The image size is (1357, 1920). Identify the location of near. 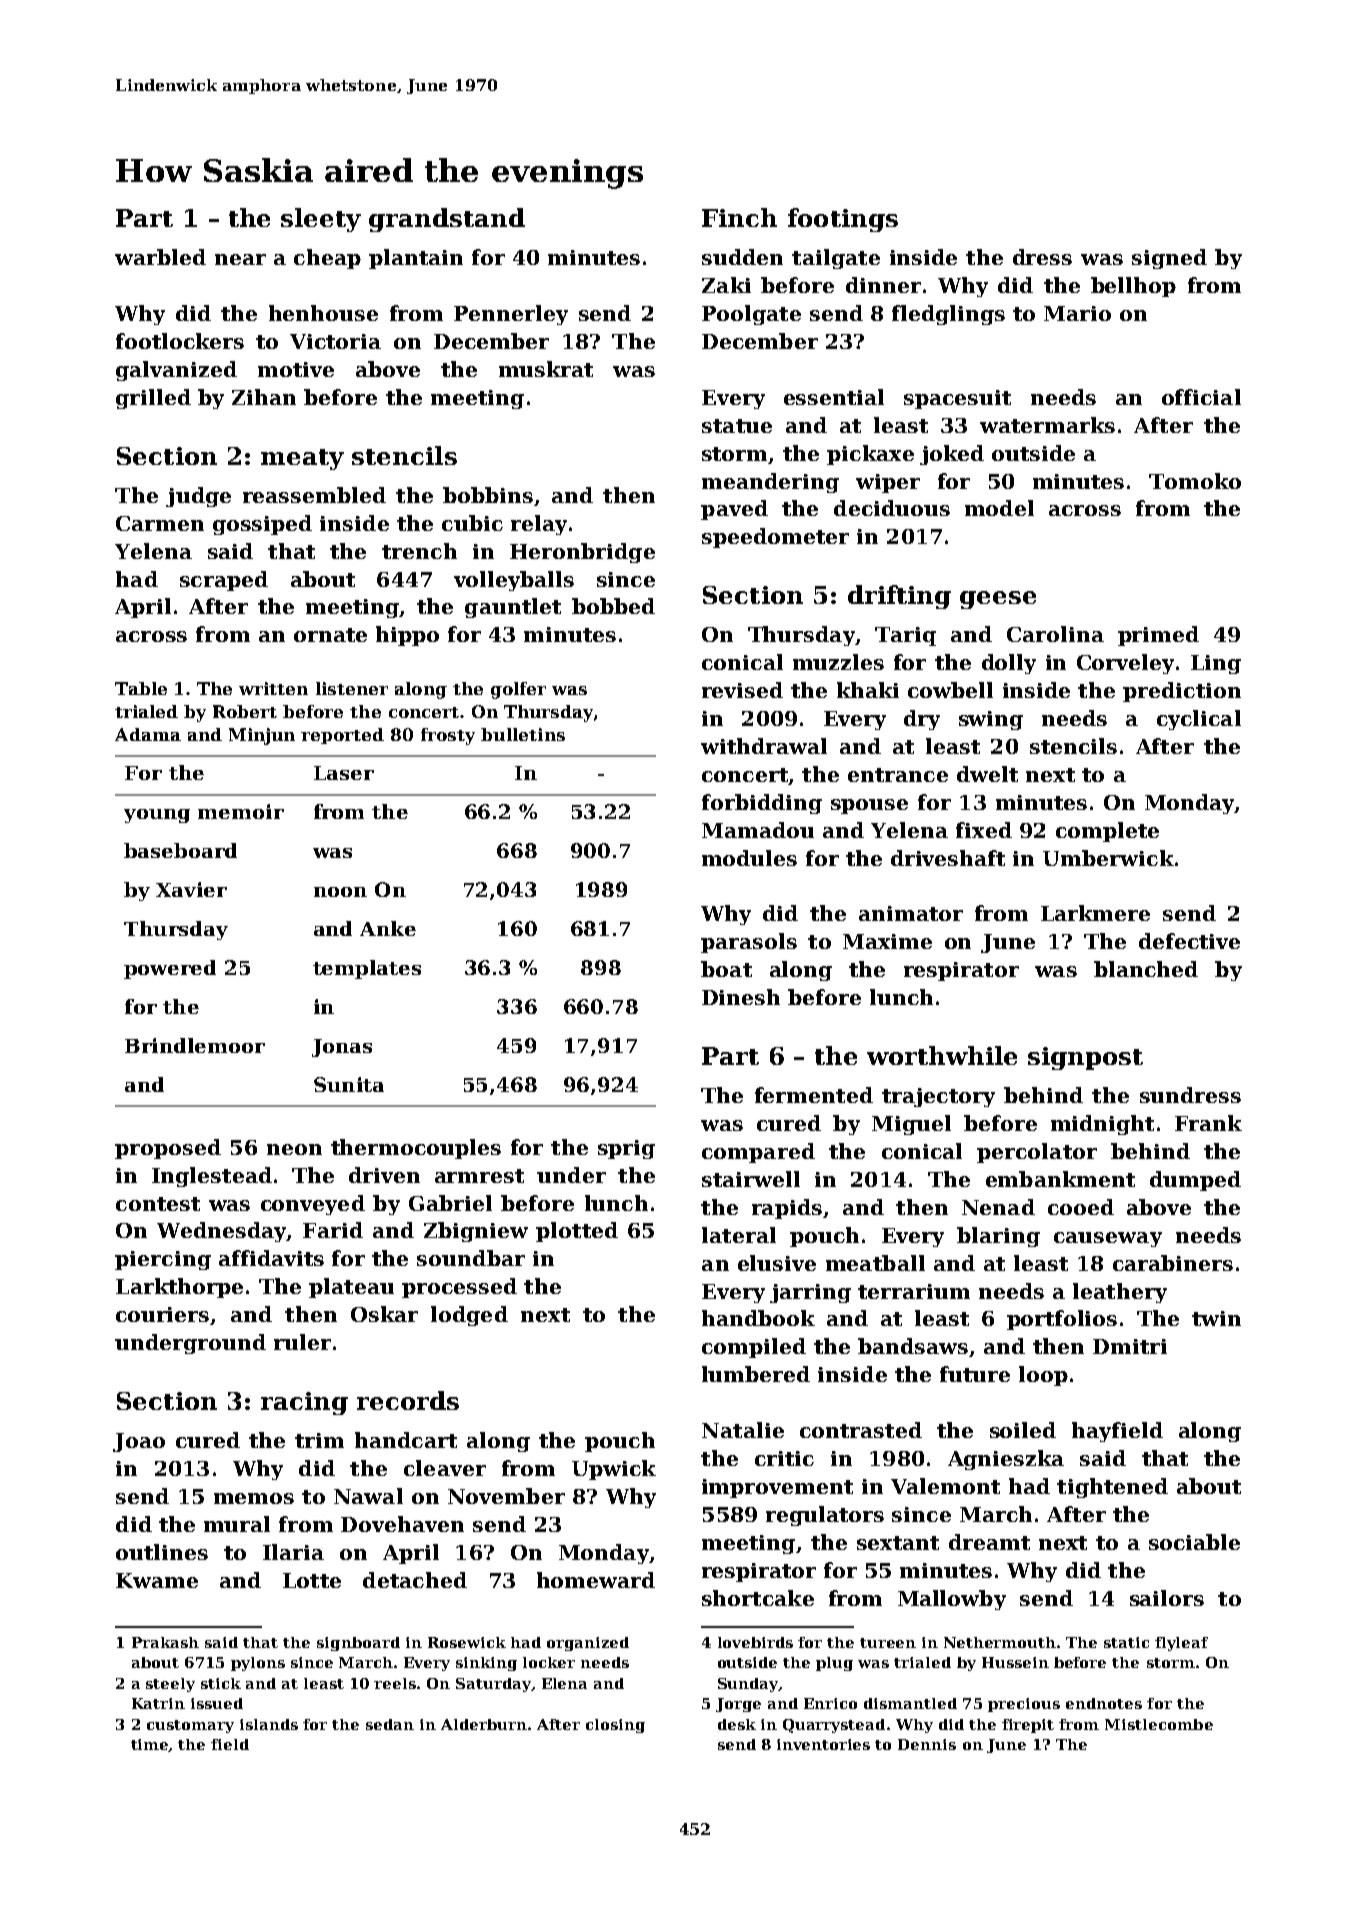
(240, 259).
